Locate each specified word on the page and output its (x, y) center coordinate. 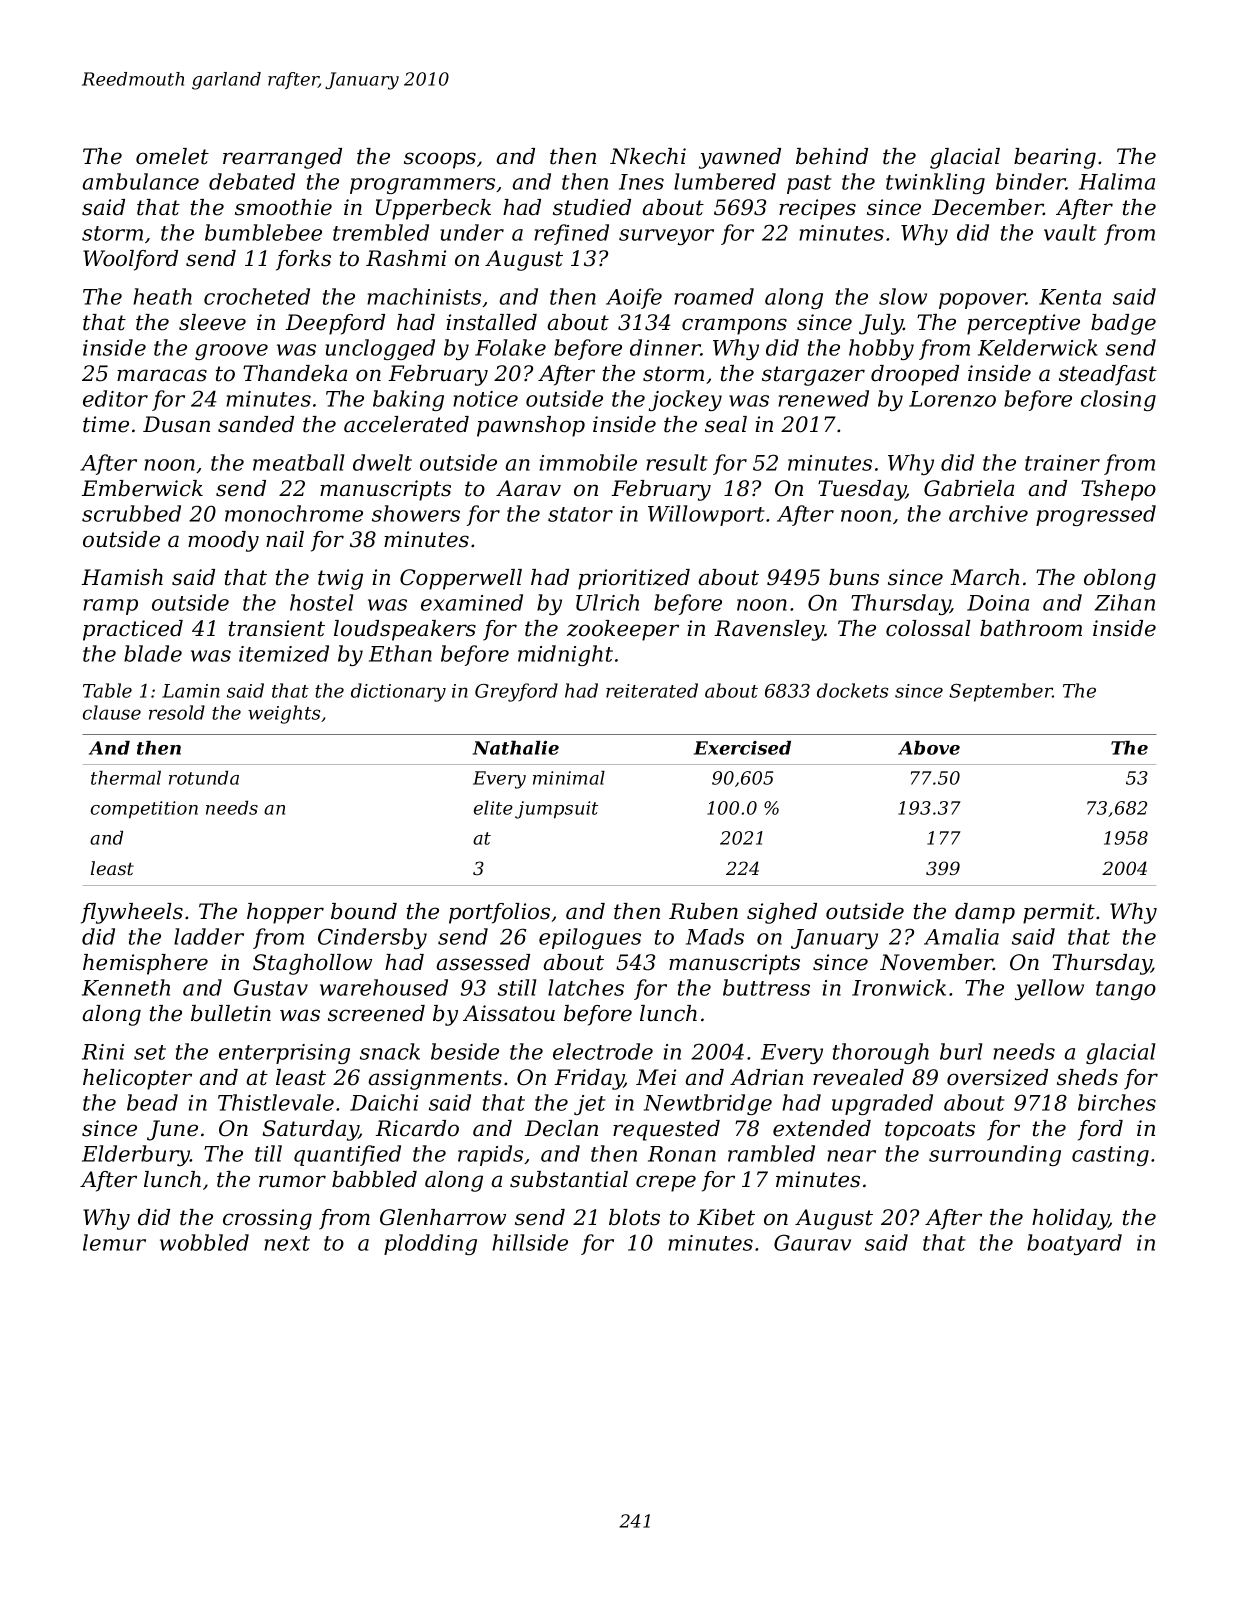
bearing (1055, 158)
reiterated (652, 690)
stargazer (813, 376)
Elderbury (136, 1155)
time (106, 424)
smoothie (283, 207)
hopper (285, 913)
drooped (915, 375)
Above (929, 748)
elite (493, 808)
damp (985, 913)
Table (107, 690)
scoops (440, 160)
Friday (589, 1079)
